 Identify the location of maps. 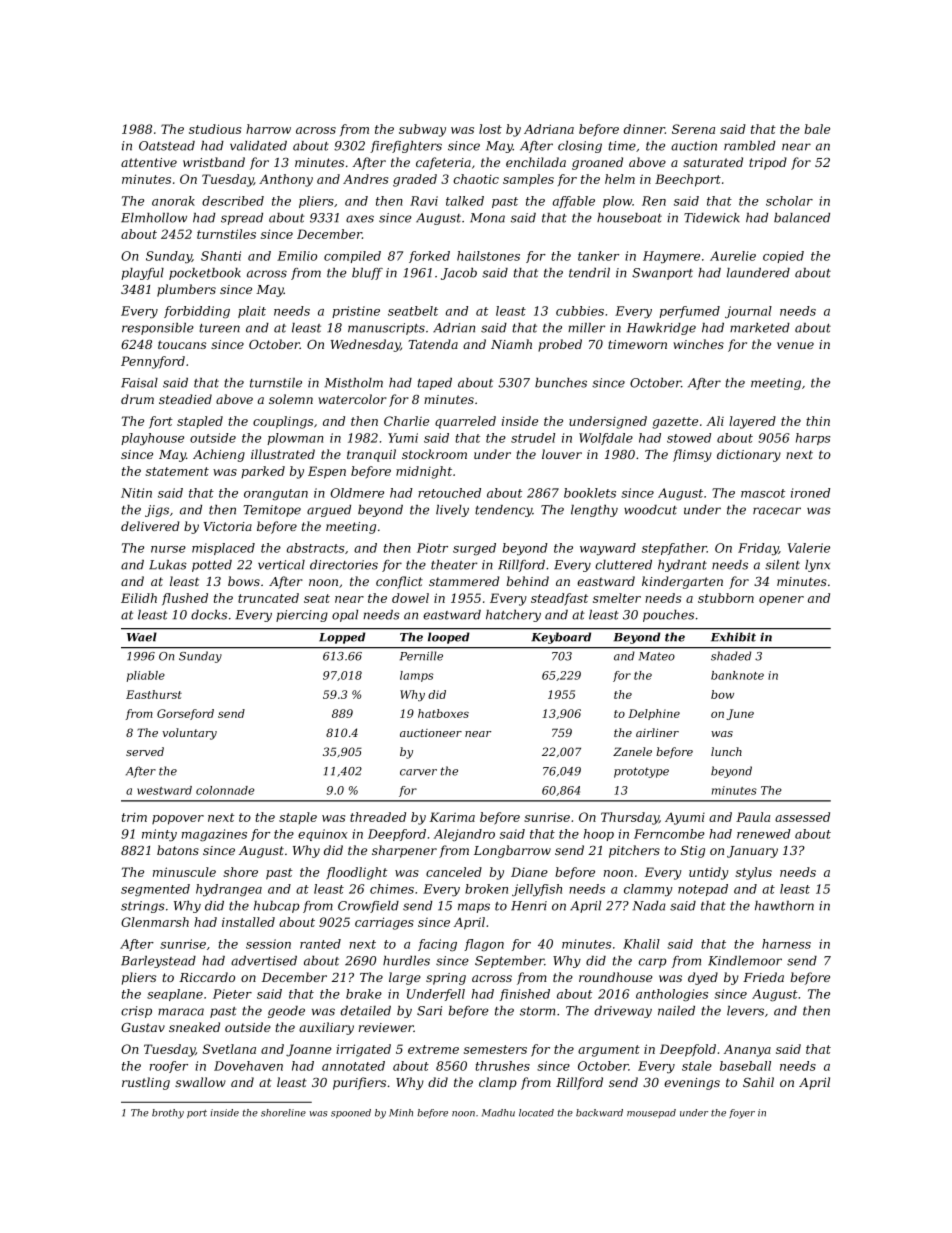
(474, 908).
